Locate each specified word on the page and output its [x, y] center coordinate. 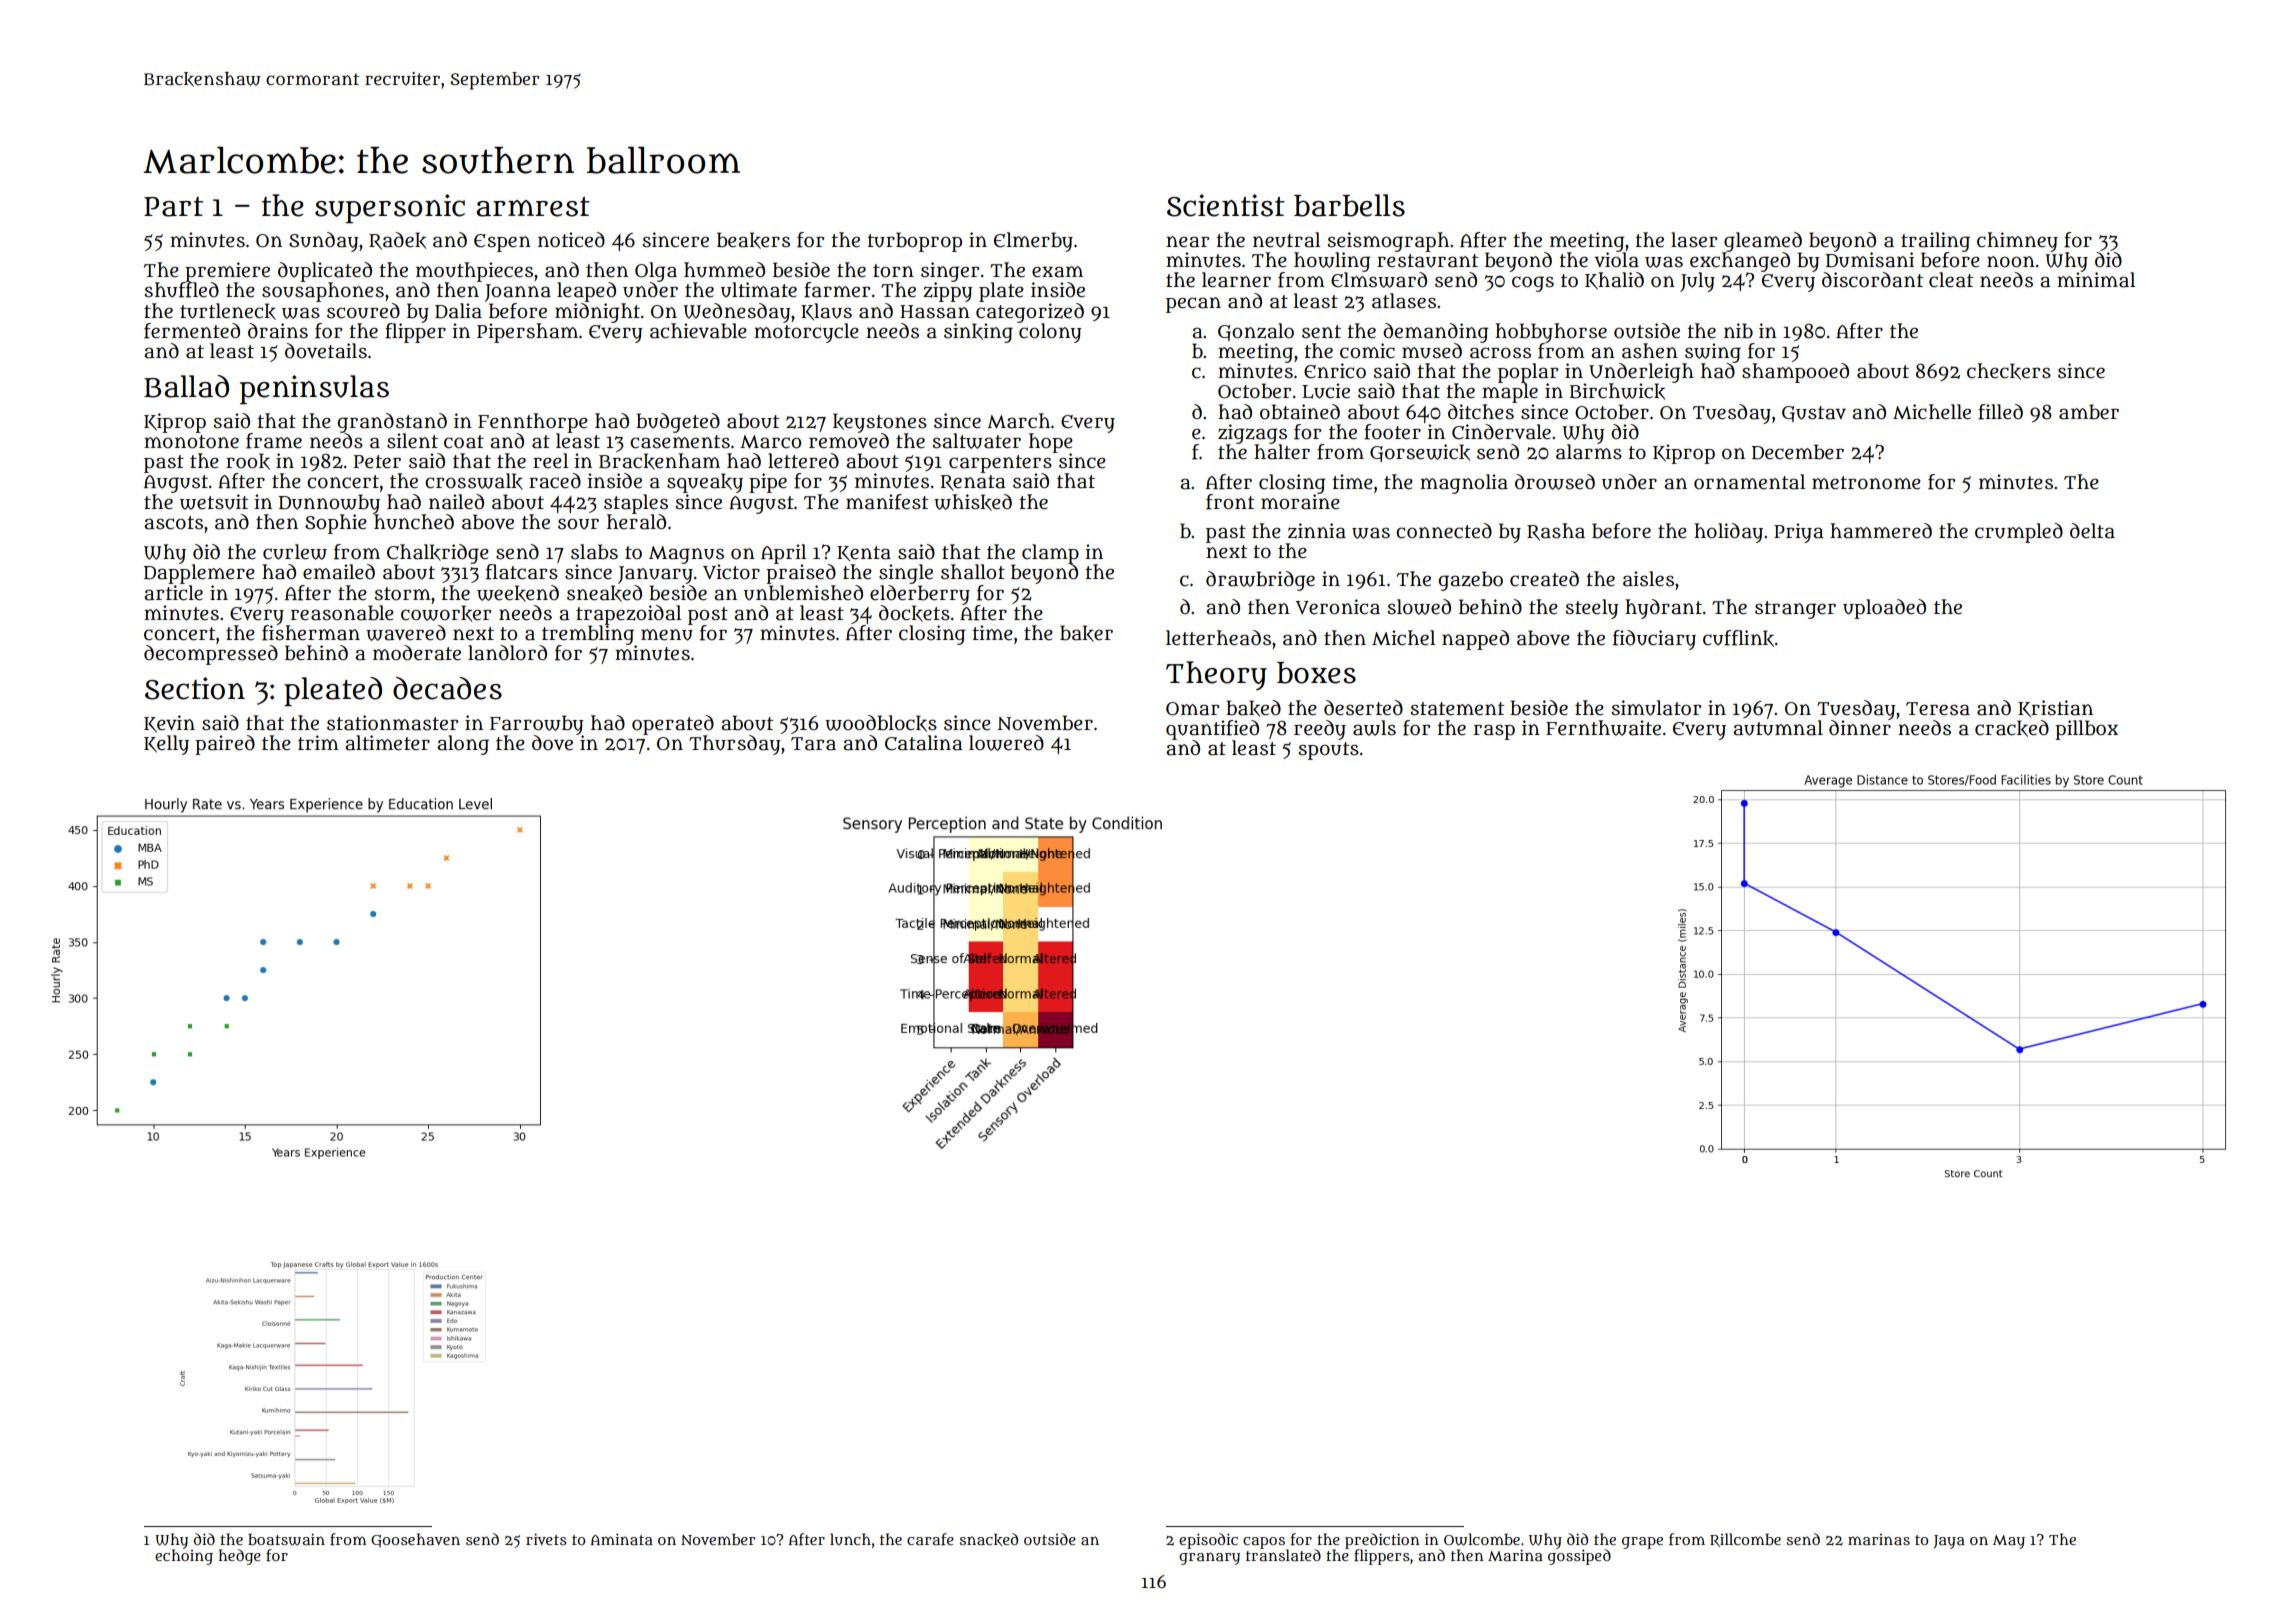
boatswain [286, 1539]
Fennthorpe [533, 423]
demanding [1436, 333]
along [463, 745]
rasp [1494, 732]
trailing [1935, 242]
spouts [1329, 751]
